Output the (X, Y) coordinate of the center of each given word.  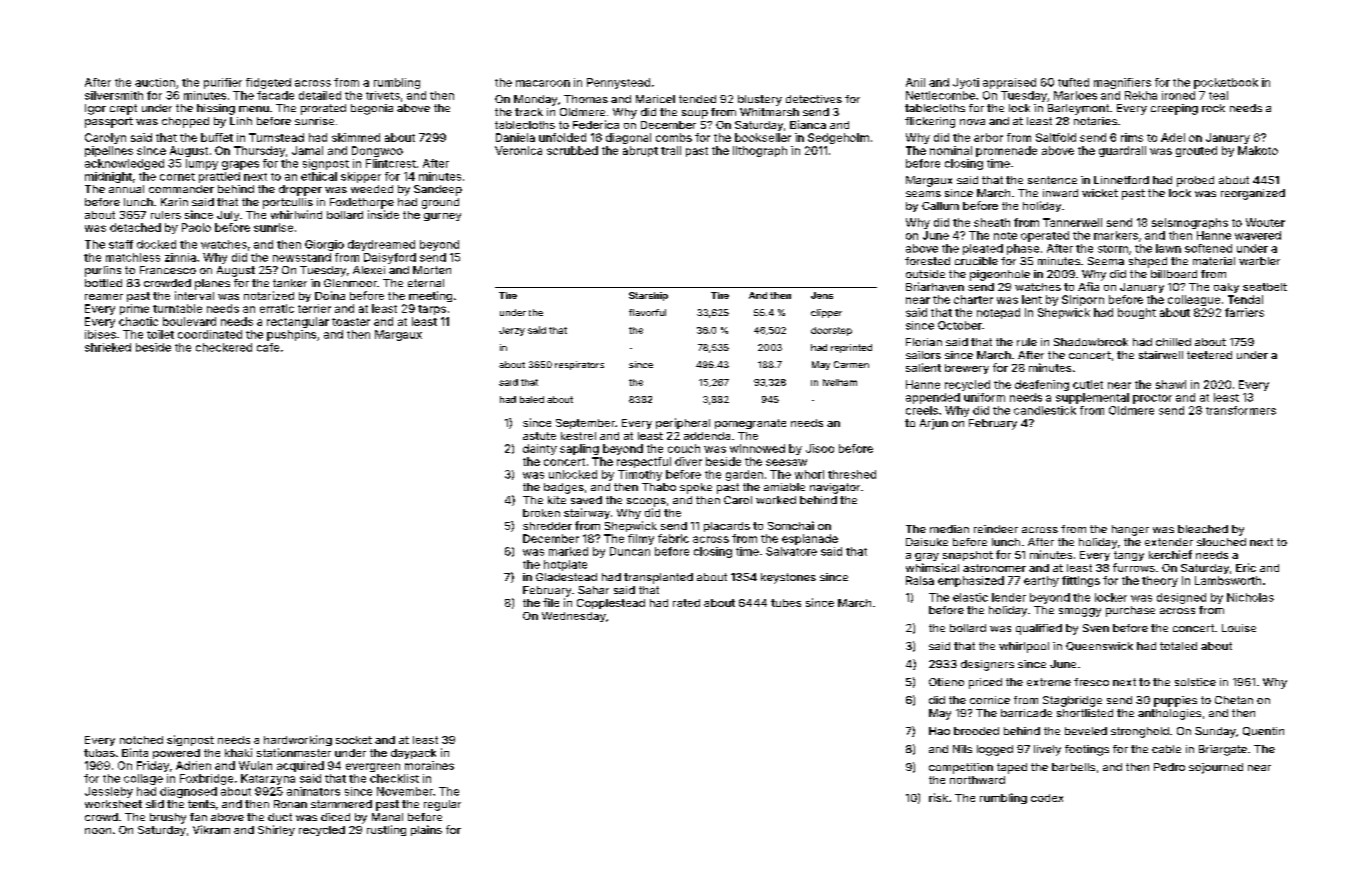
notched (141, 740)
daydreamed (381, 245)
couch (684, 448)
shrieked (108, 347)
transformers (1241, 410)
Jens (822, 295)
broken (541, 513)
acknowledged (124, 164)
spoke (696, 488)
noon (98, 831)
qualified (1039, 629)
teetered (1209, 355)
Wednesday (574, 617)
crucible (976, 261)
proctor (1152, 399)
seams (923, 194)
